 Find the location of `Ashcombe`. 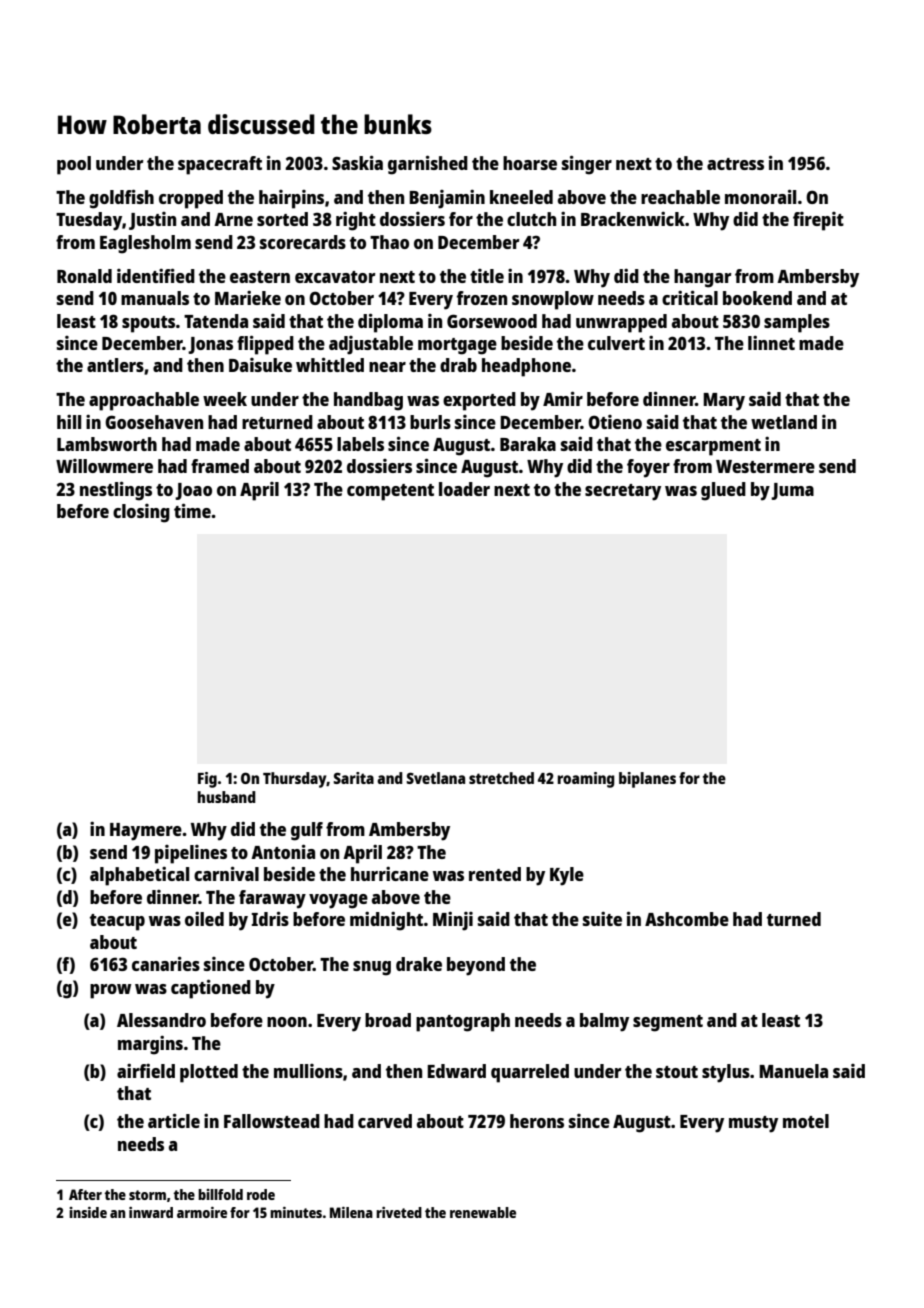

Ashcombe is located at coordinates (687, 919).
